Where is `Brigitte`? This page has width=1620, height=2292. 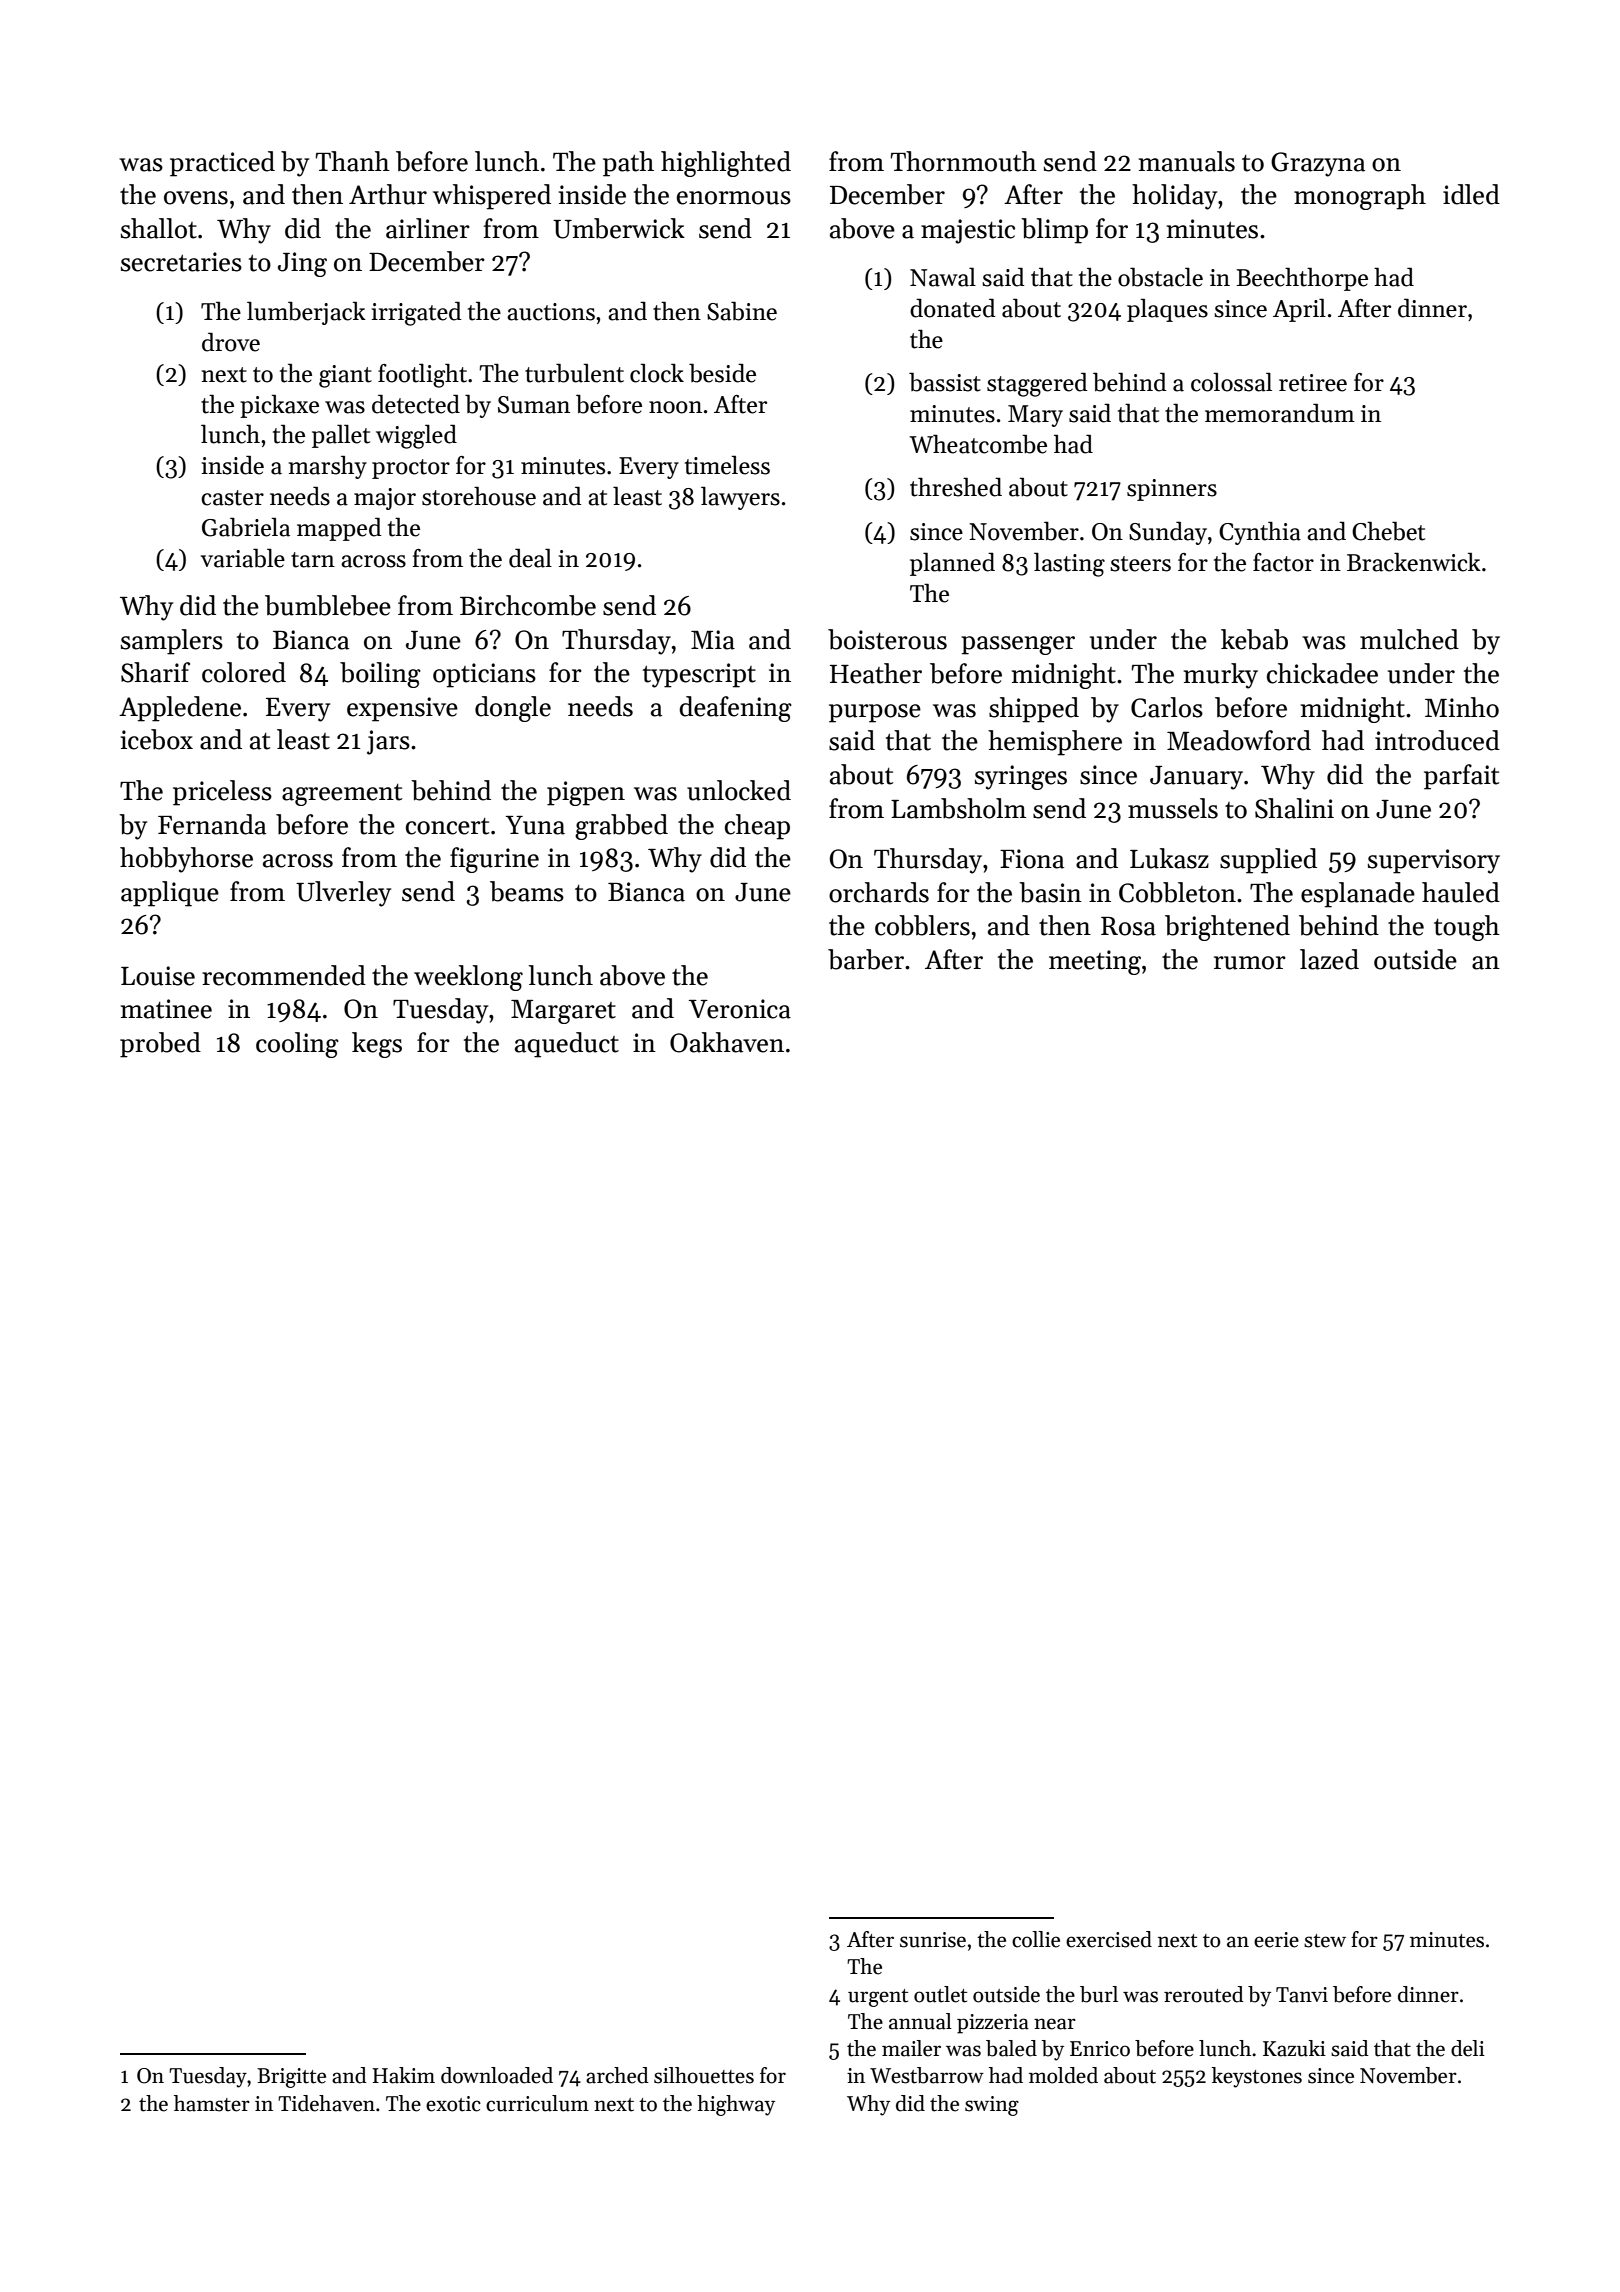 Brigitte is located at coordinates (291, 2078).
